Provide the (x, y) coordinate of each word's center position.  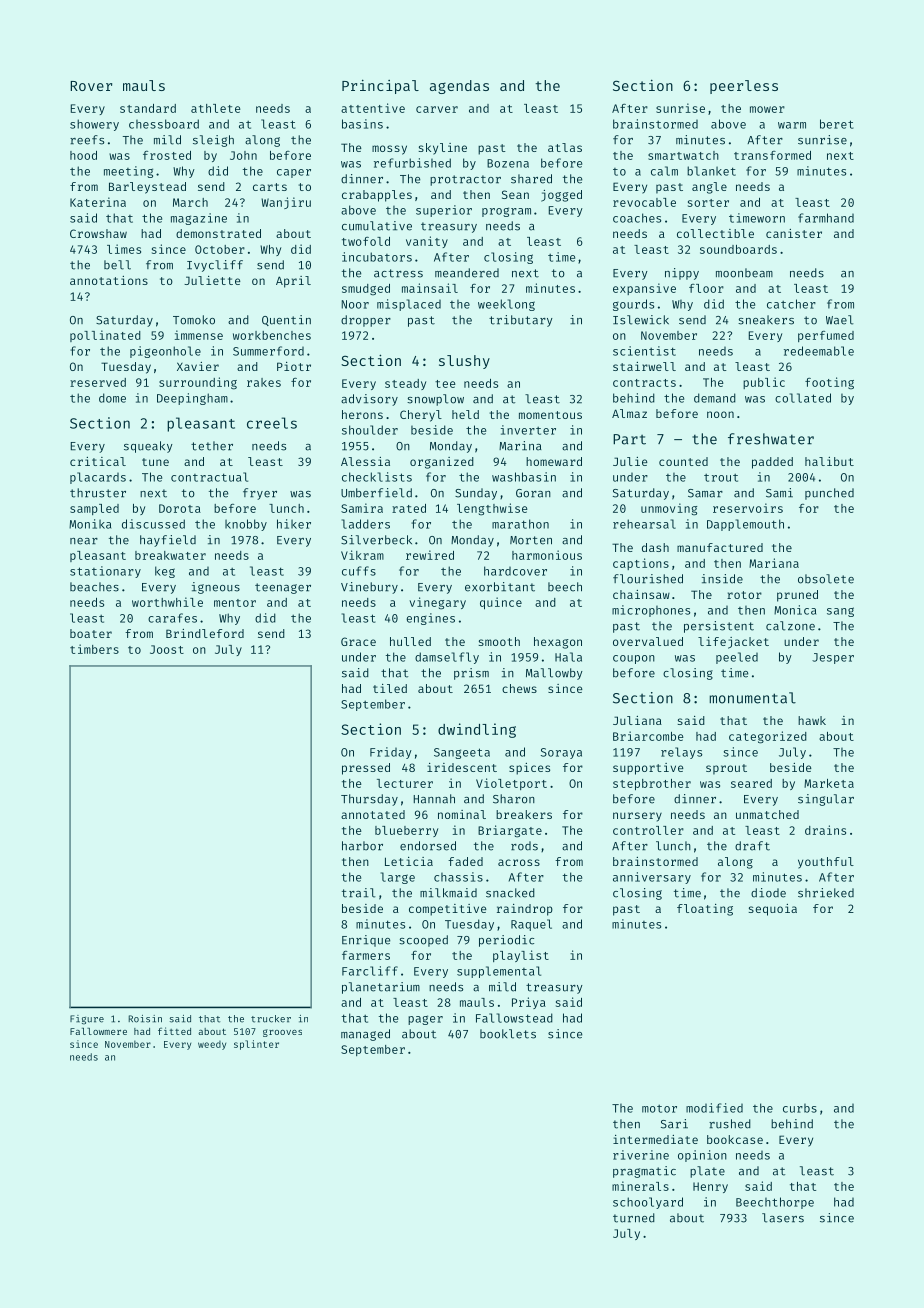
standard (148, 108)
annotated (373, 814)
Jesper (833, 658)
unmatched (767, 814)
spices (529, 769)
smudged (366, 290)
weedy (212, 1045)
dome (112, 398)
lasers (783, 1218)
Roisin (145, 1019)
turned (634, 1218)
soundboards (738, 249)
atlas (565, 147)
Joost (167, 649)
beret (836, 124)
